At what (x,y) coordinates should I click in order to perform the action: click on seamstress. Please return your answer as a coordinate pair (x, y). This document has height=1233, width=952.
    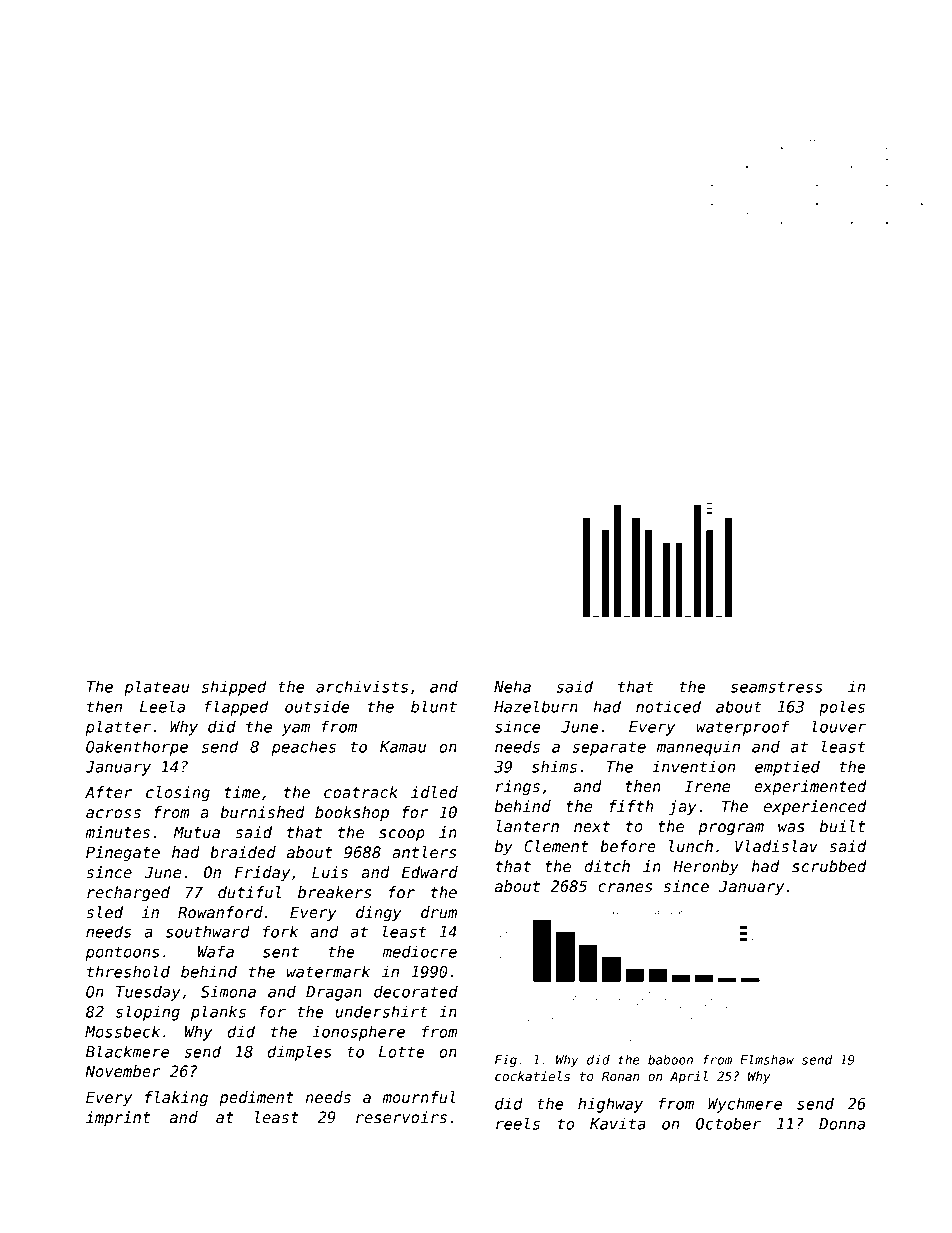
    Looking at the image, I should click on (777, 687).
